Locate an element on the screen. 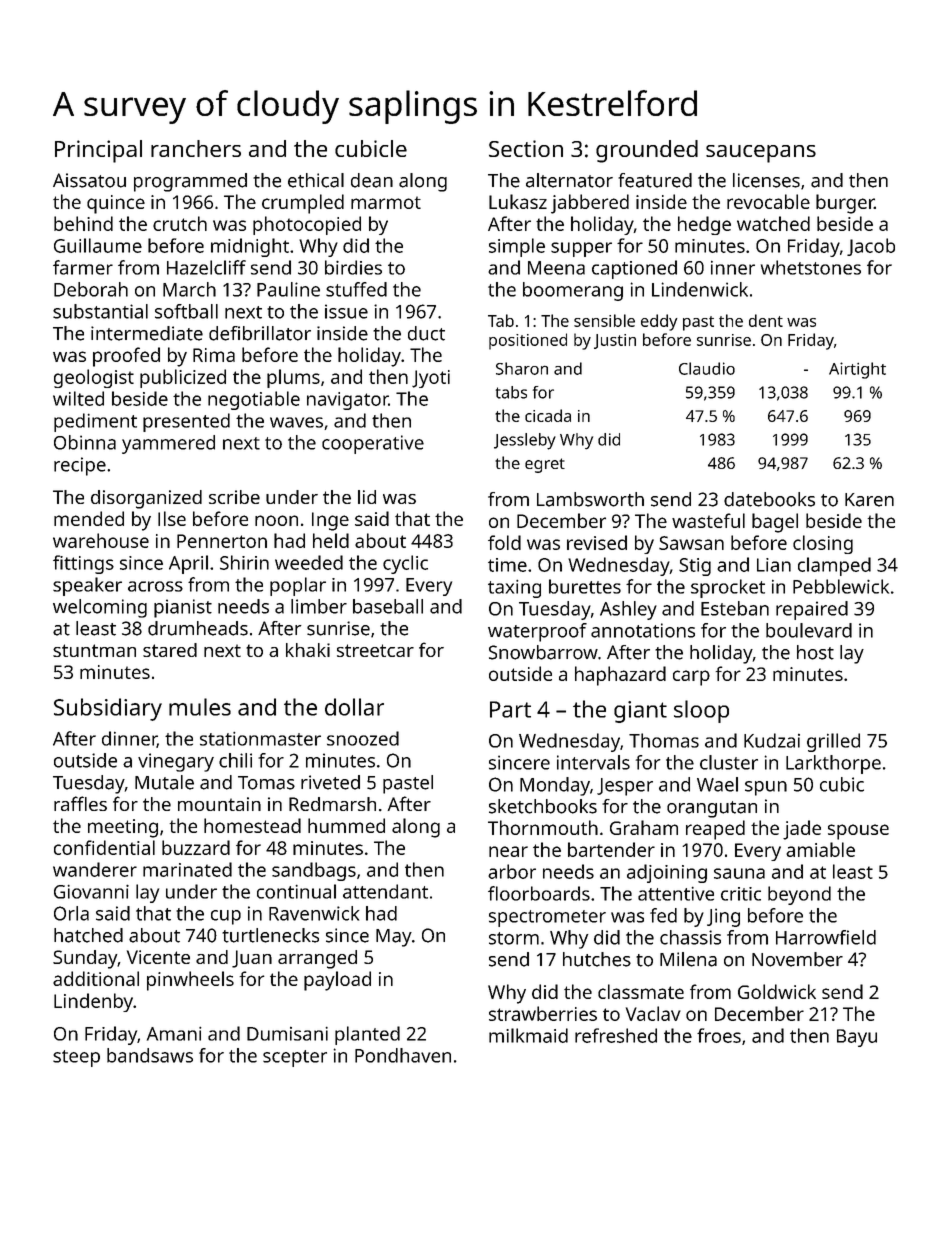 This screenshot has width=952, height=1233. carp is located at coordinates (691, 678).
